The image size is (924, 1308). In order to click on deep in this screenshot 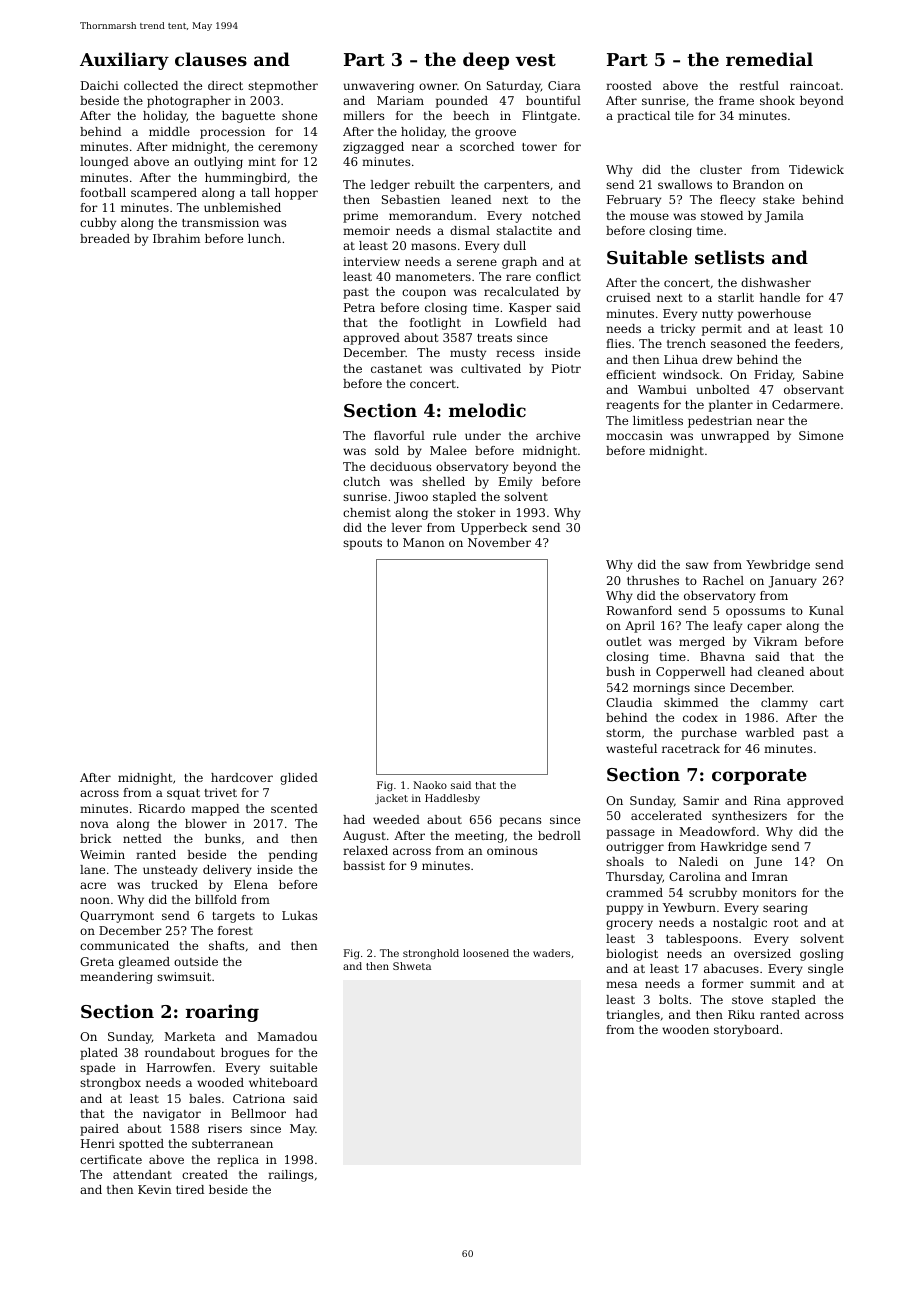, I will do `click(486, 61)`.
